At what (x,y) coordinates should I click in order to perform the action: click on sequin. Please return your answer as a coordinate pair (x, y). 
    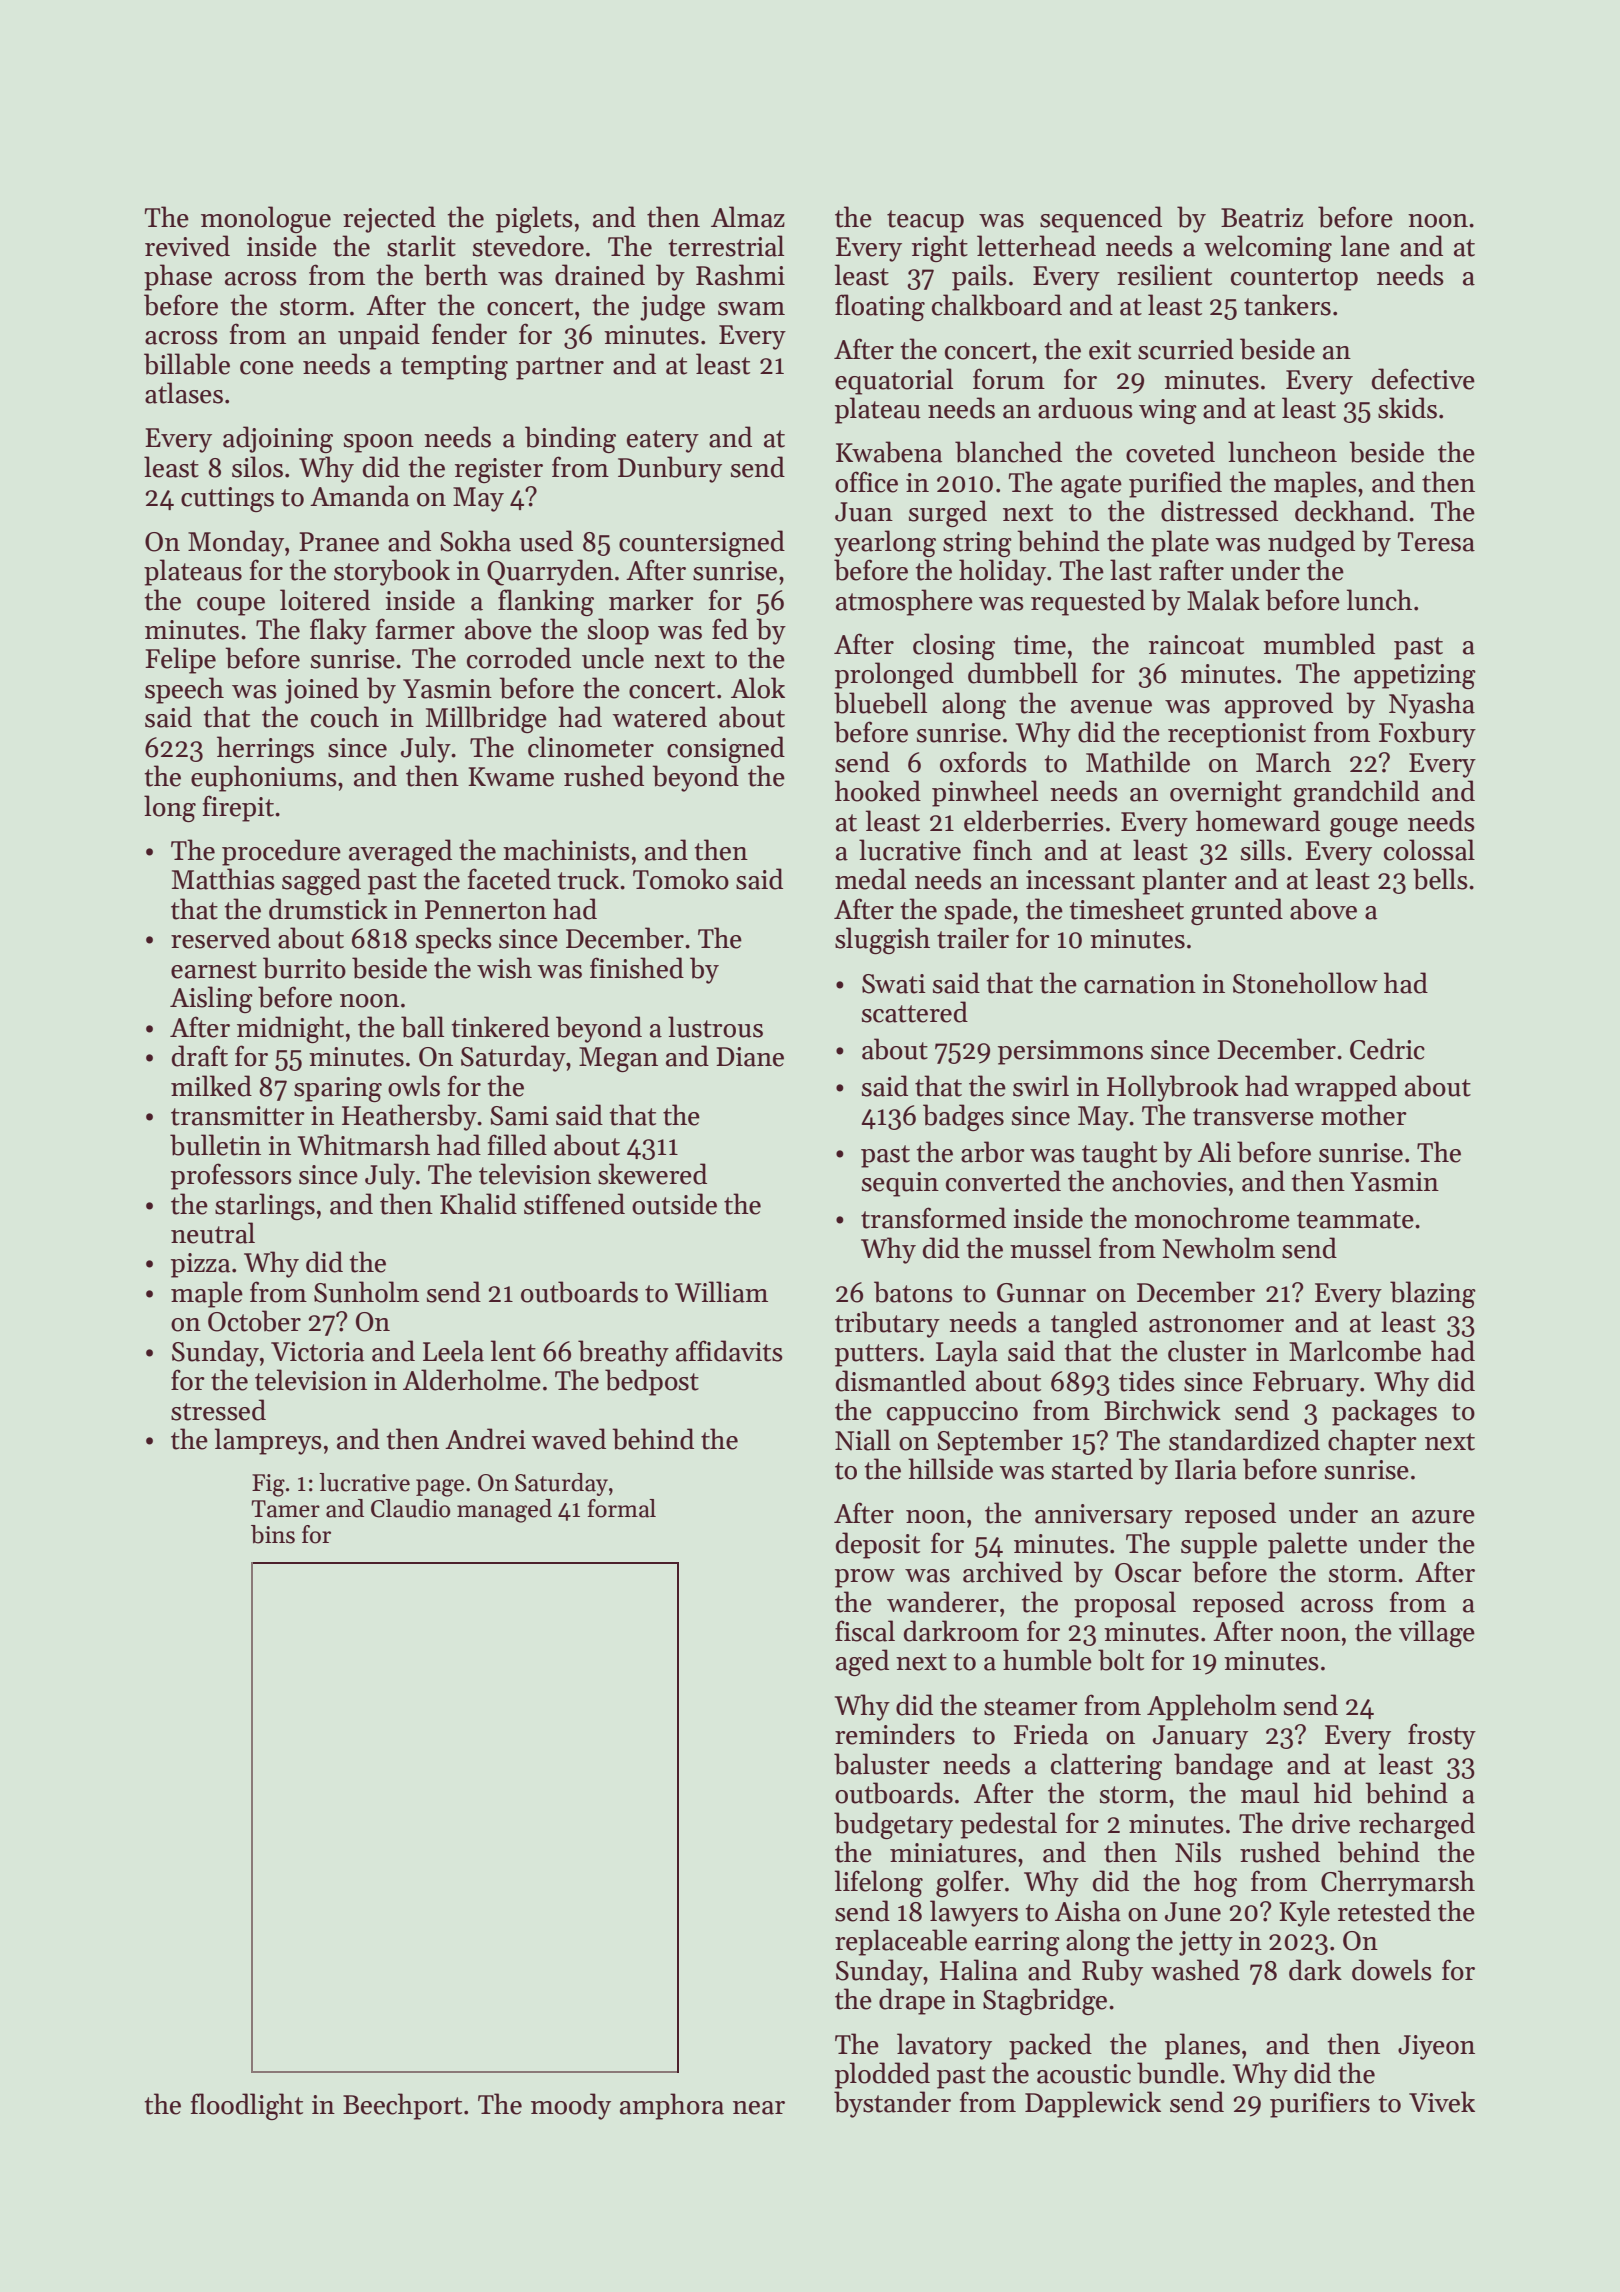
    Looking at the image, I should click on (900, 1184).
